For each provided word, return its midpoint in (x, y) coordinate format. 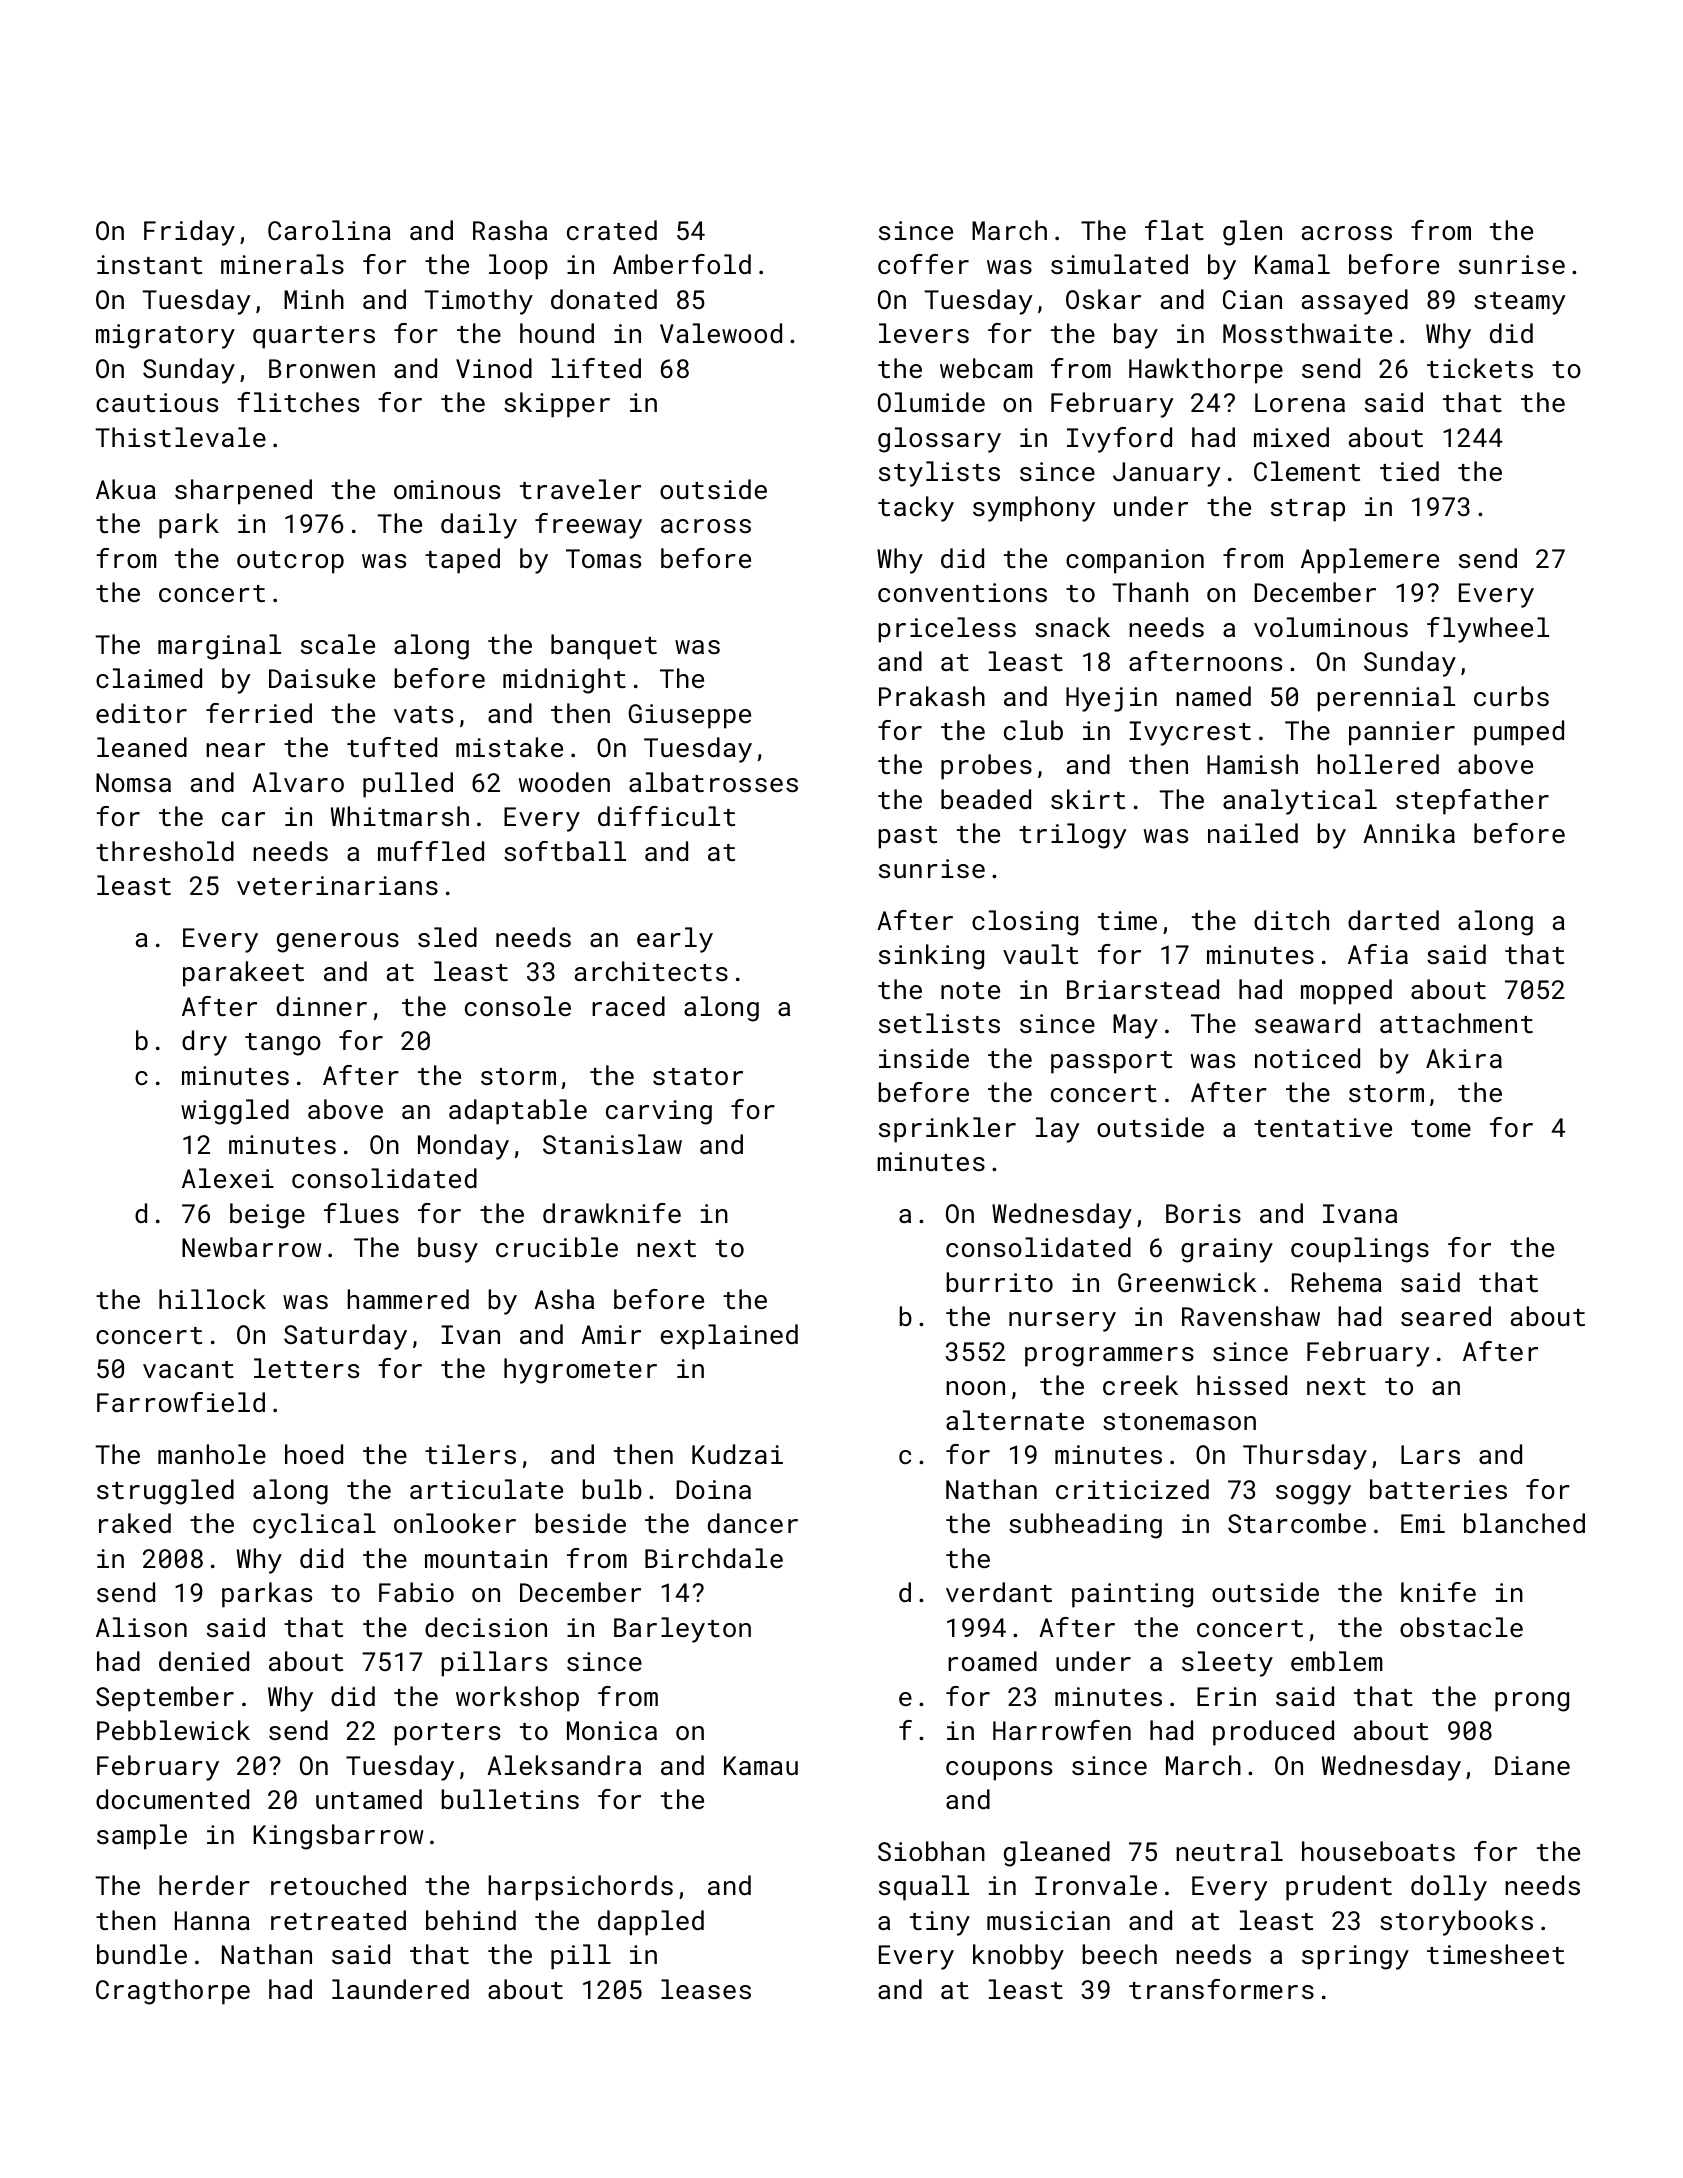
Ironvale (1096, 1885)
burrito (999, 1282)
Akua (126, 489)
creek (1140, 1385)
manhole (212, 1454)
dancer (753, 1523)
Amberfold (682, 264)
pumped (1519, 733)
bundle (142, 1954)
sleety (1227, 1664)
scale (338, 644)
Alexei (228, 1178)
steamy (1520, 303)
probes (986, 767)
